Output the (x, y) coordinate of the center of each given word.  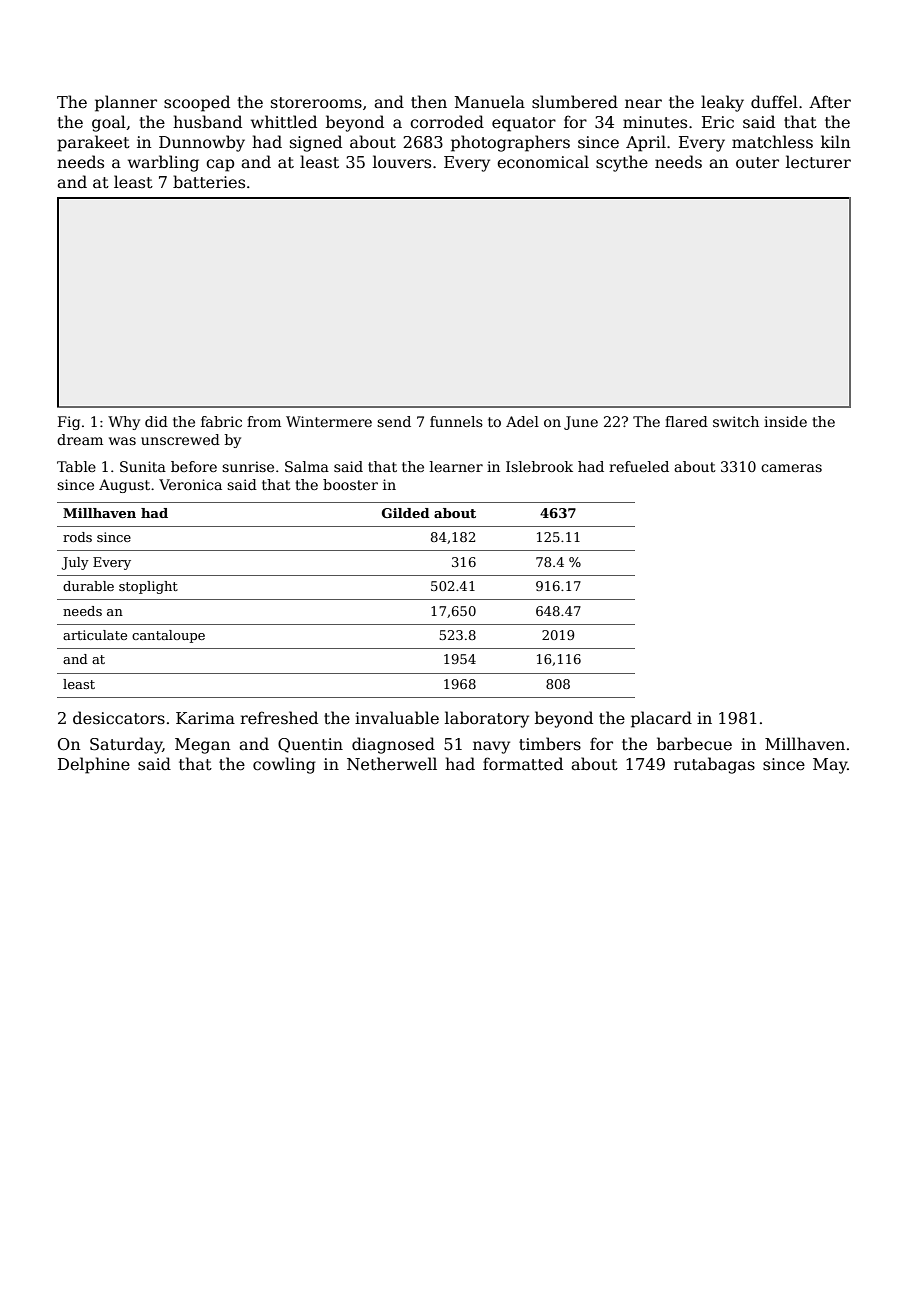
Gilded (406, 513)
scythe (622, 163)
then (429, 102)
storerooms (316, 103)
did (156, 421)
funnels (456, 421)
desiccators (119, 718)
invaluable (397, 718)
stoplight (148, 587)
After (830, 101)
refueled (639, 466)
